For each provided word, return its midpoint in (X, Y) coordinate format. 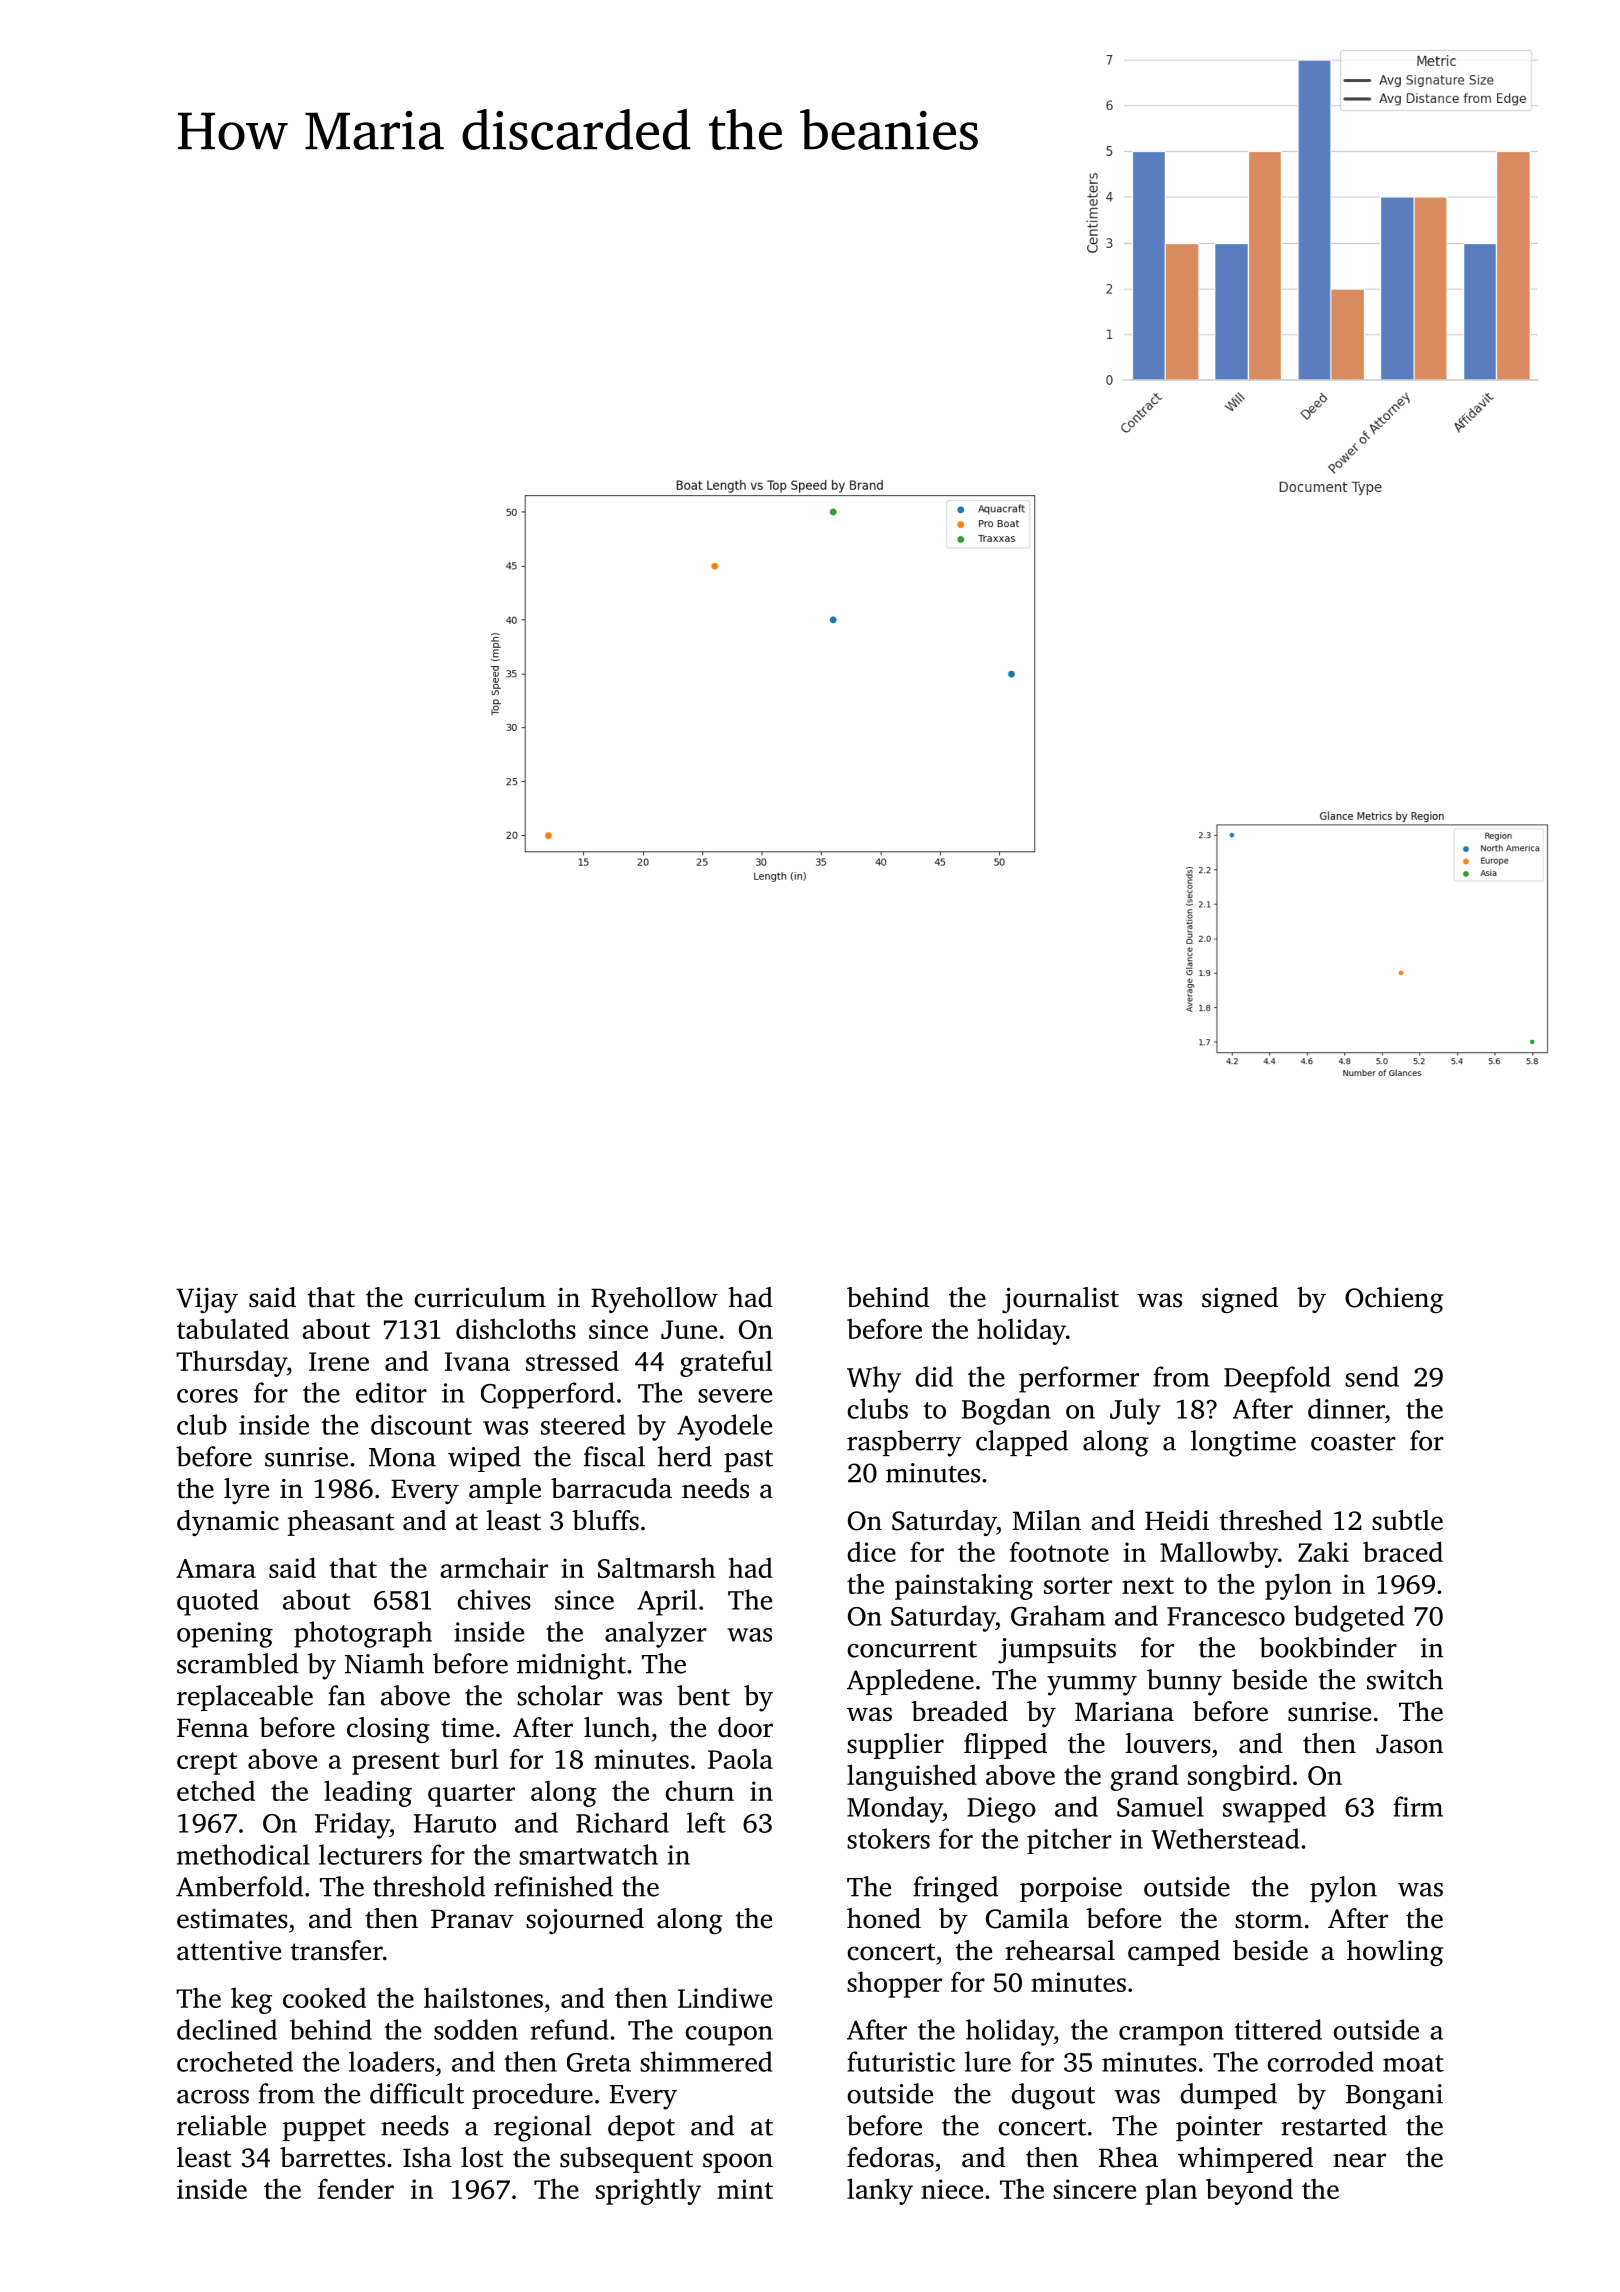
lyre (246, 1491)
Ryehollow (654, 1300)
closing (388, 1730)
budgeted (1349, 1618)
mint (745, 2189)
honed (884, 1918)
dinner (1346, 1408)
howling (1395, 1953)
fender (356, 2188)
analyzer (656, 1634)
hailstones (483, 1997)
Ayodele (724, 1427)
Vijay (207, 1300)
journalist (1060, 1300)
